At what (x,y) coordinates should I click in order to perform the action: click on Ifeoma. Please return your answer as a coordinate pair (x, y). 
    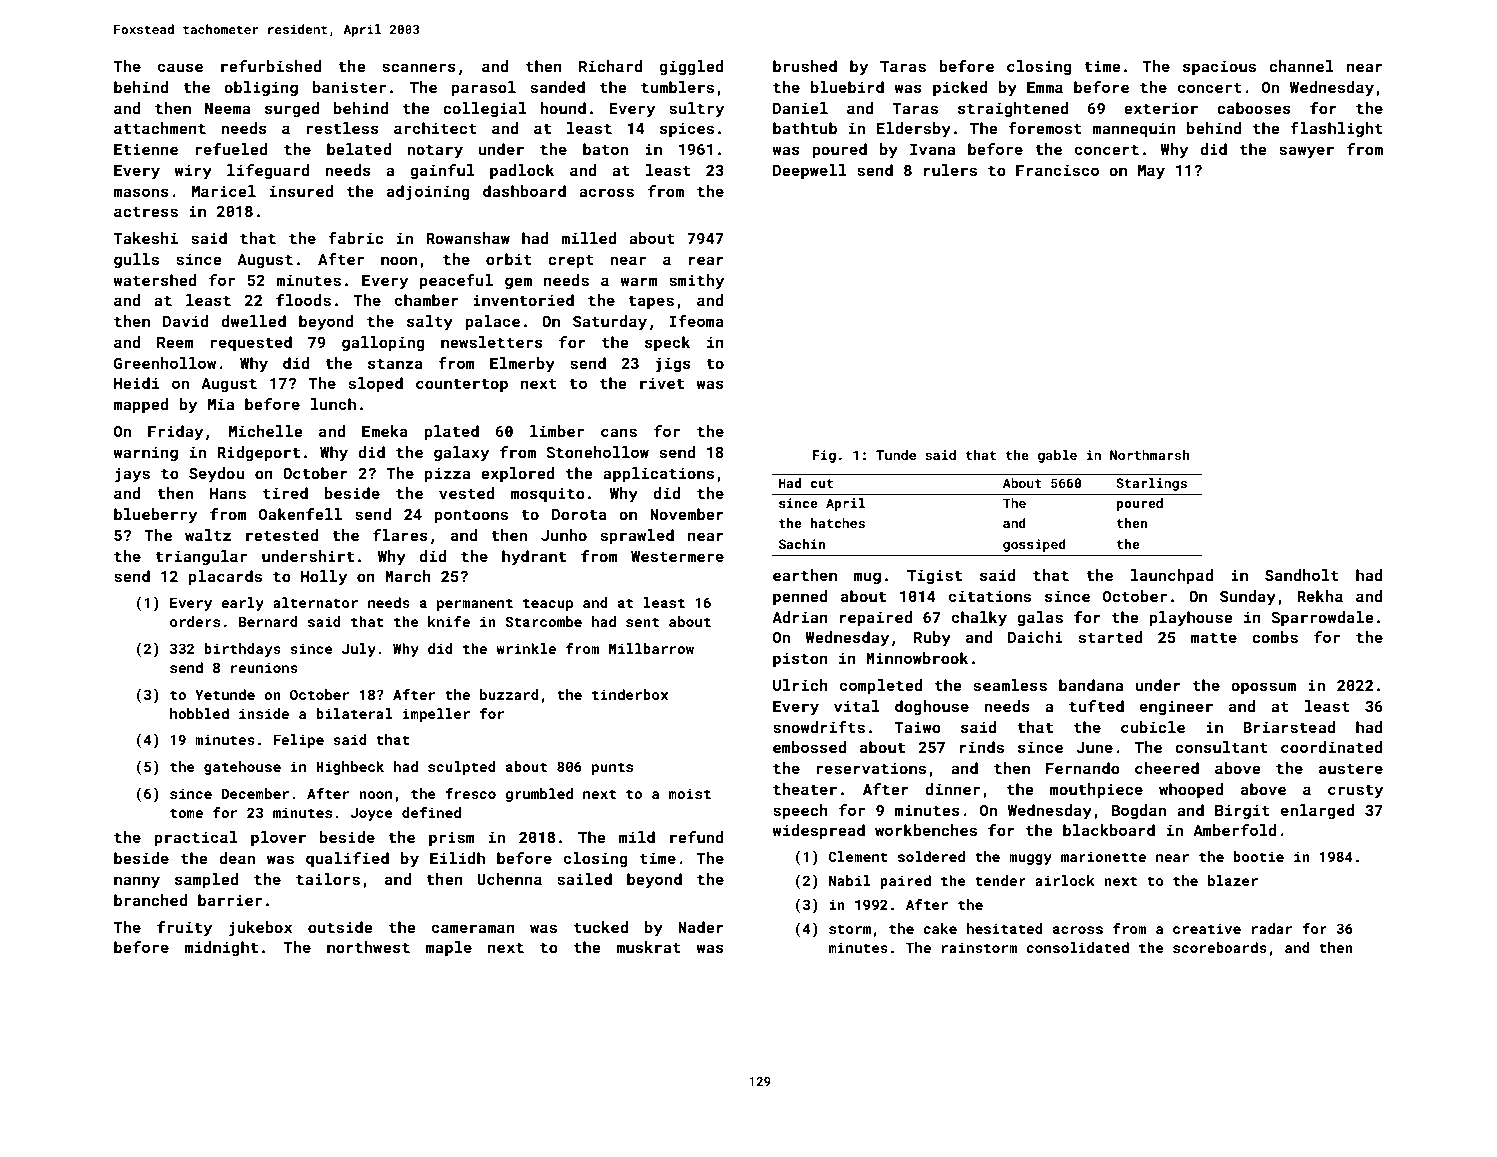
    Looking at the image, I should click on (696, 321).
